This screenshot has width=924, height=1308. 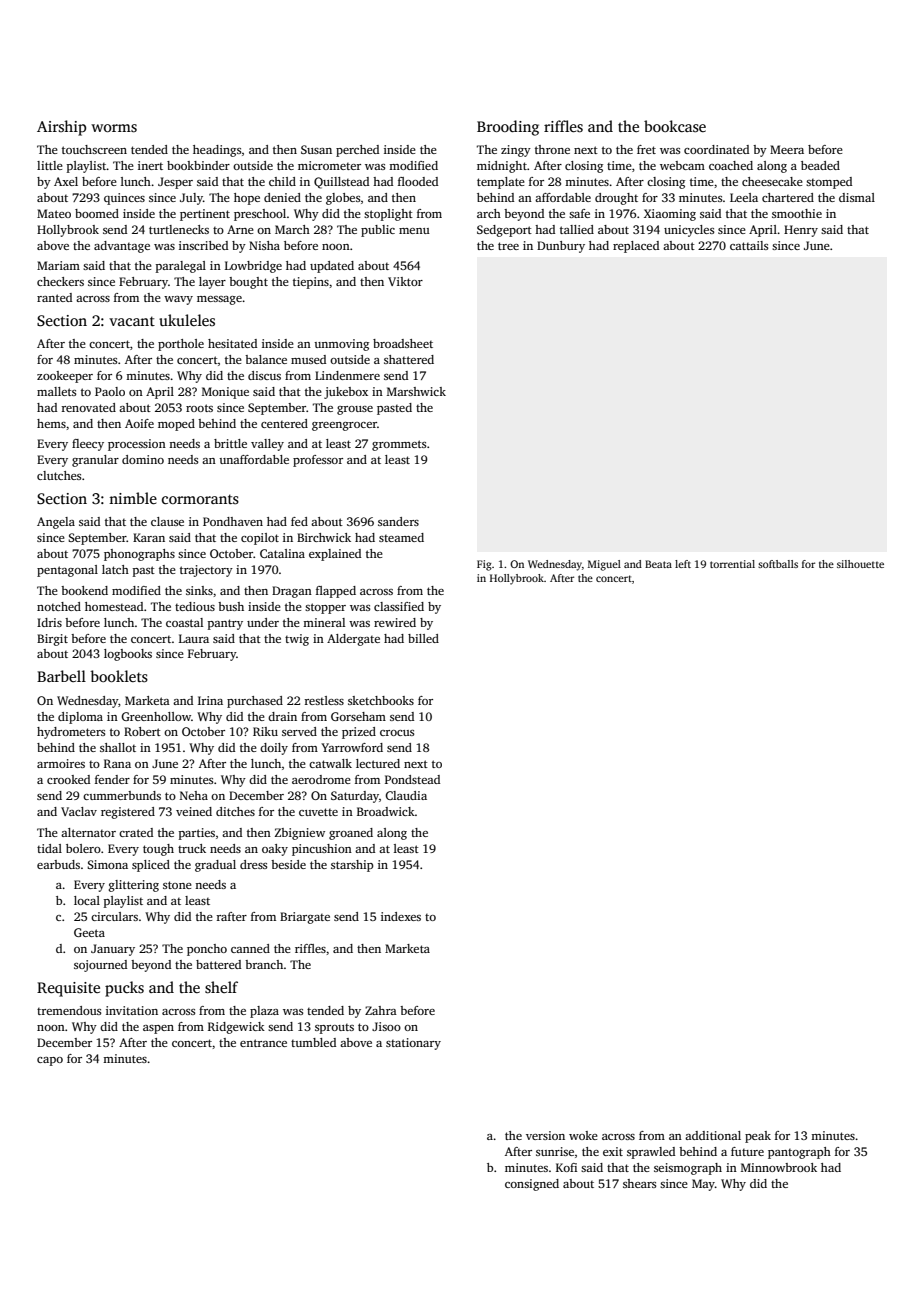 What do you see at coordinates (412, 779) in the screenshot?
I see `Pondstead` at bounding box center [412, 779].
